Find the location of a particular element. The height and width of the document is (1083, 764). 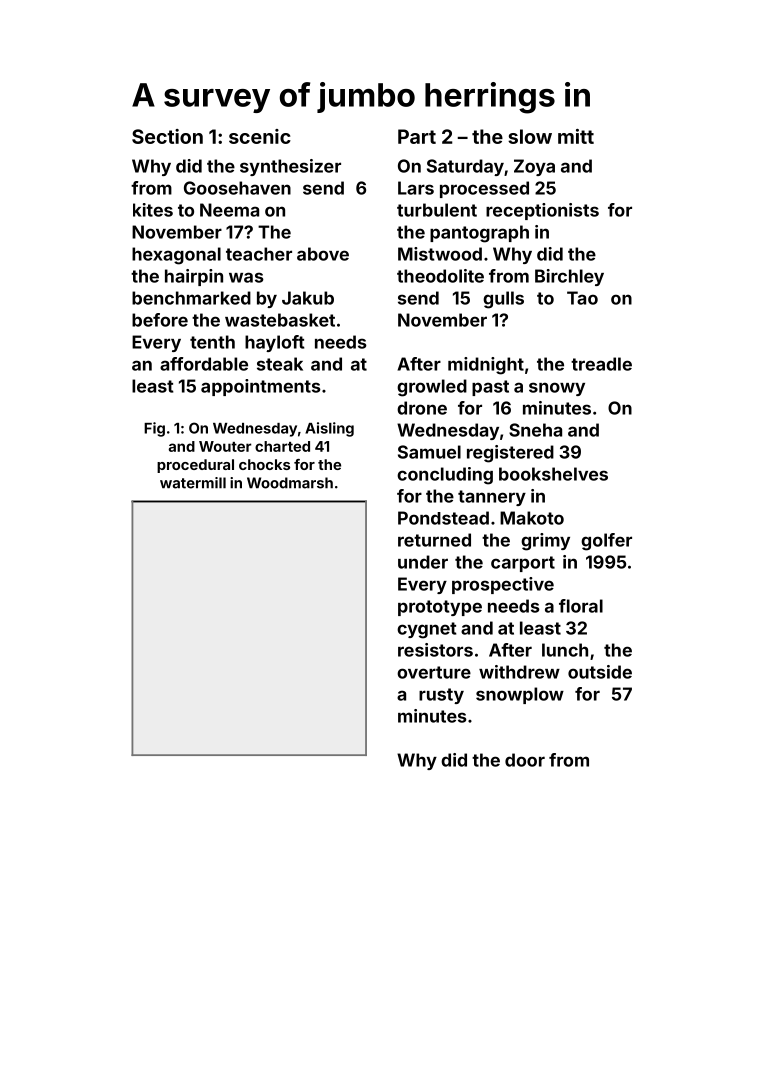

above is located at coordinates (323, 254).
